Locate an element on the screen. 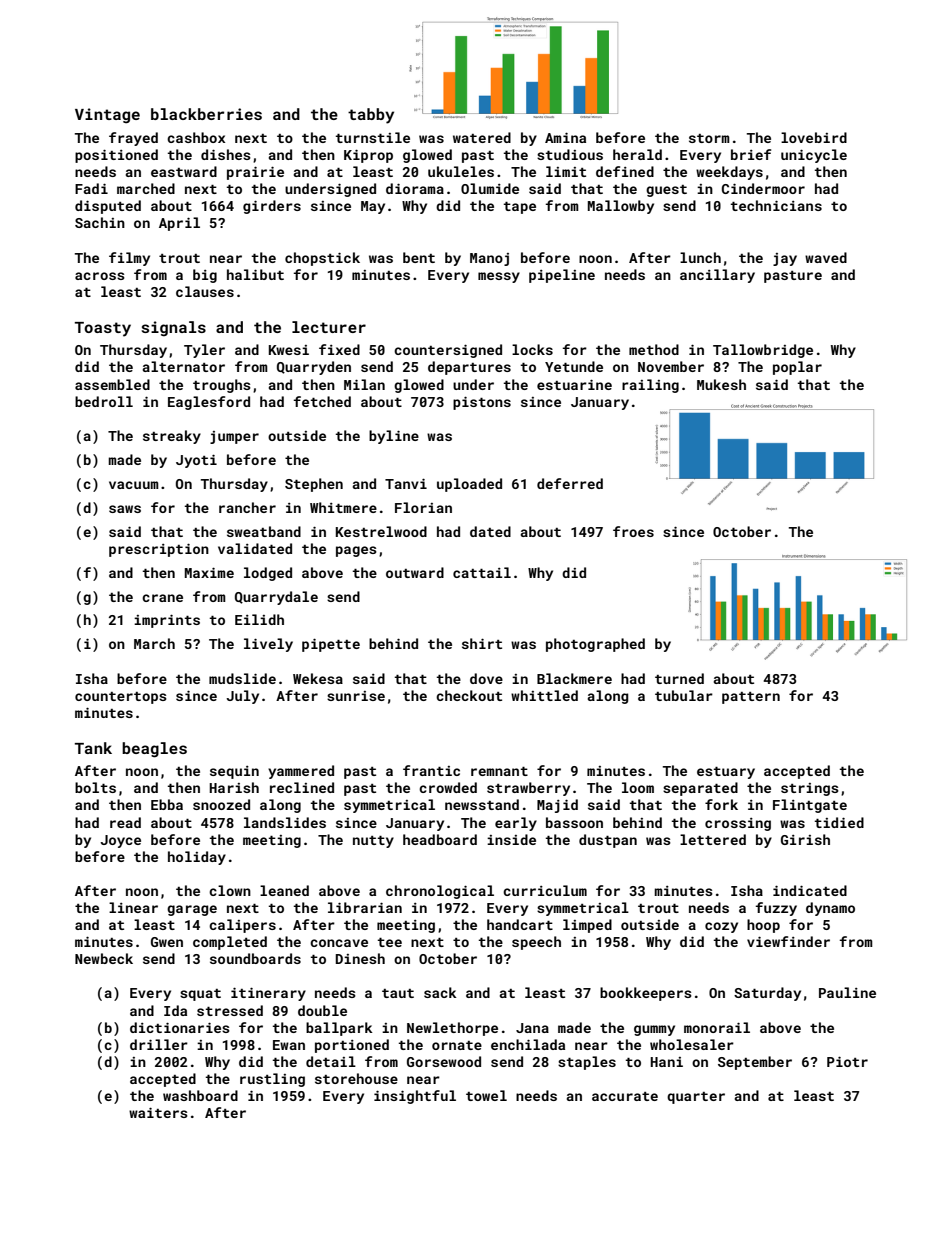 The height and width of the screenshot is (1233, 952). eastward is located at coordinates (184, 171).
